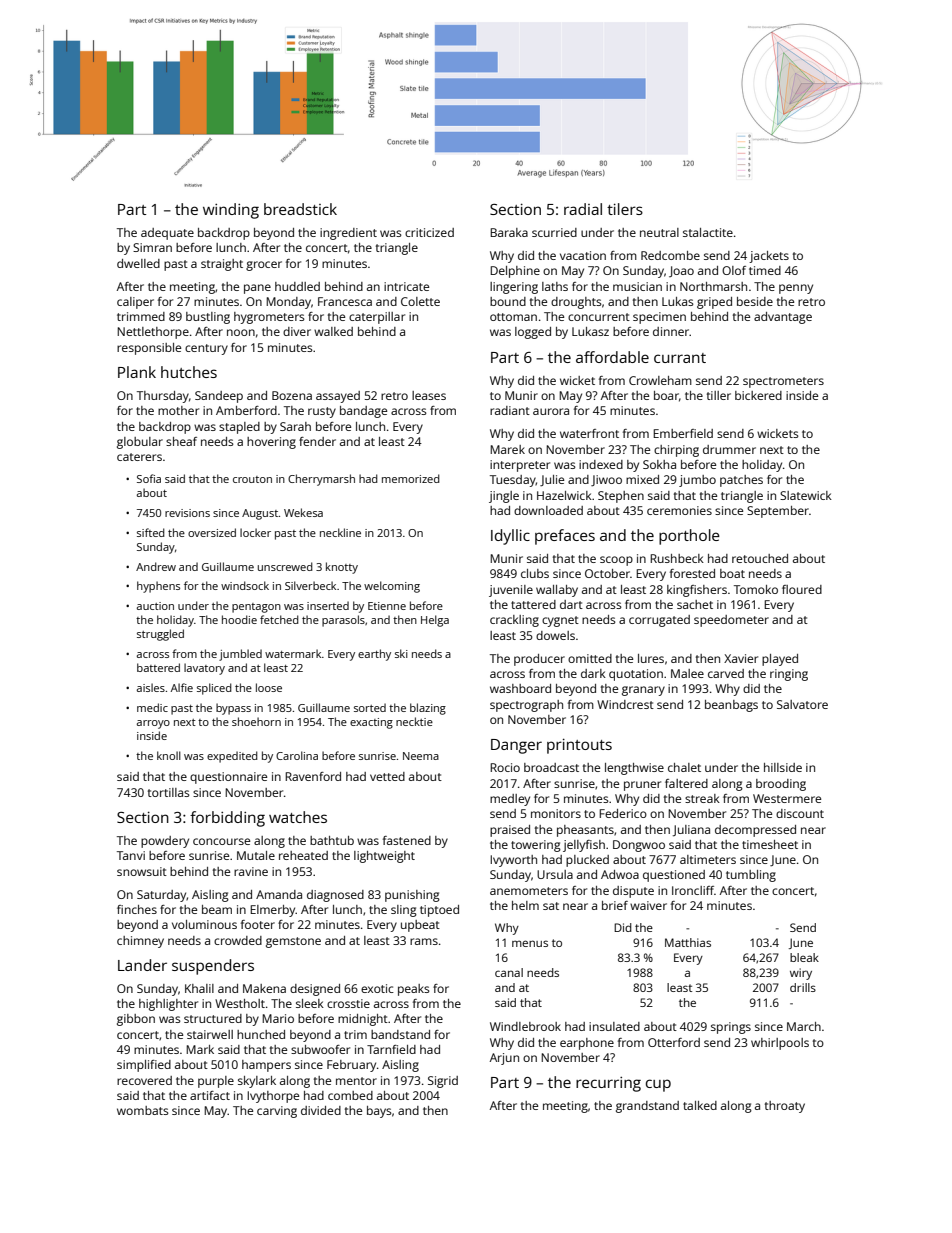  What do you see at coordinates (429, 395) in the image?
I see `leases` at bounding box center [429, 395].
